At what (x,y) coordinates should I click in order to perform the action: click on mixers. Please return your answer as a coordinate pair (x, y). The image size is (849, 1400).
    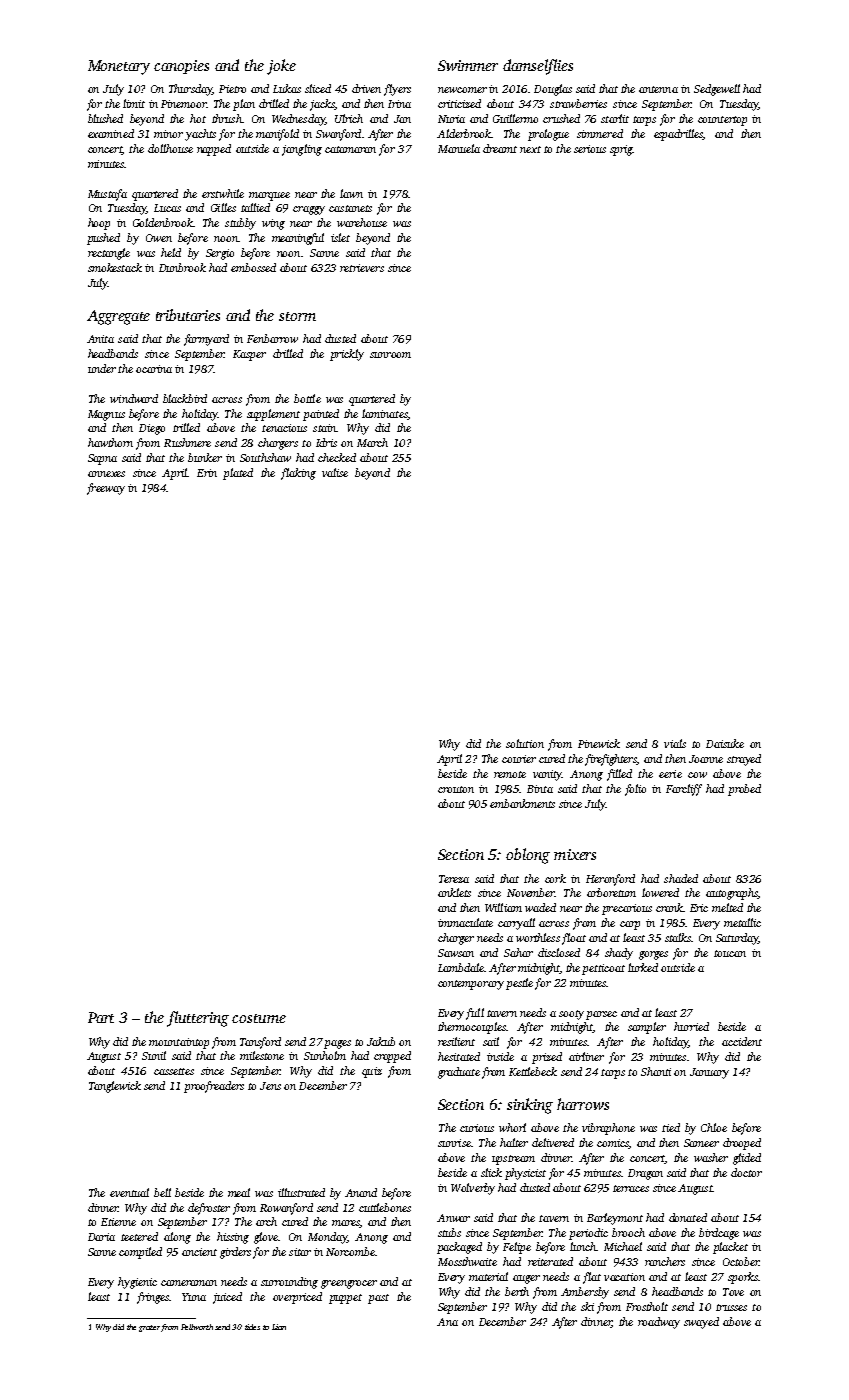
    Looking at the image, I should click on (575, 854).
